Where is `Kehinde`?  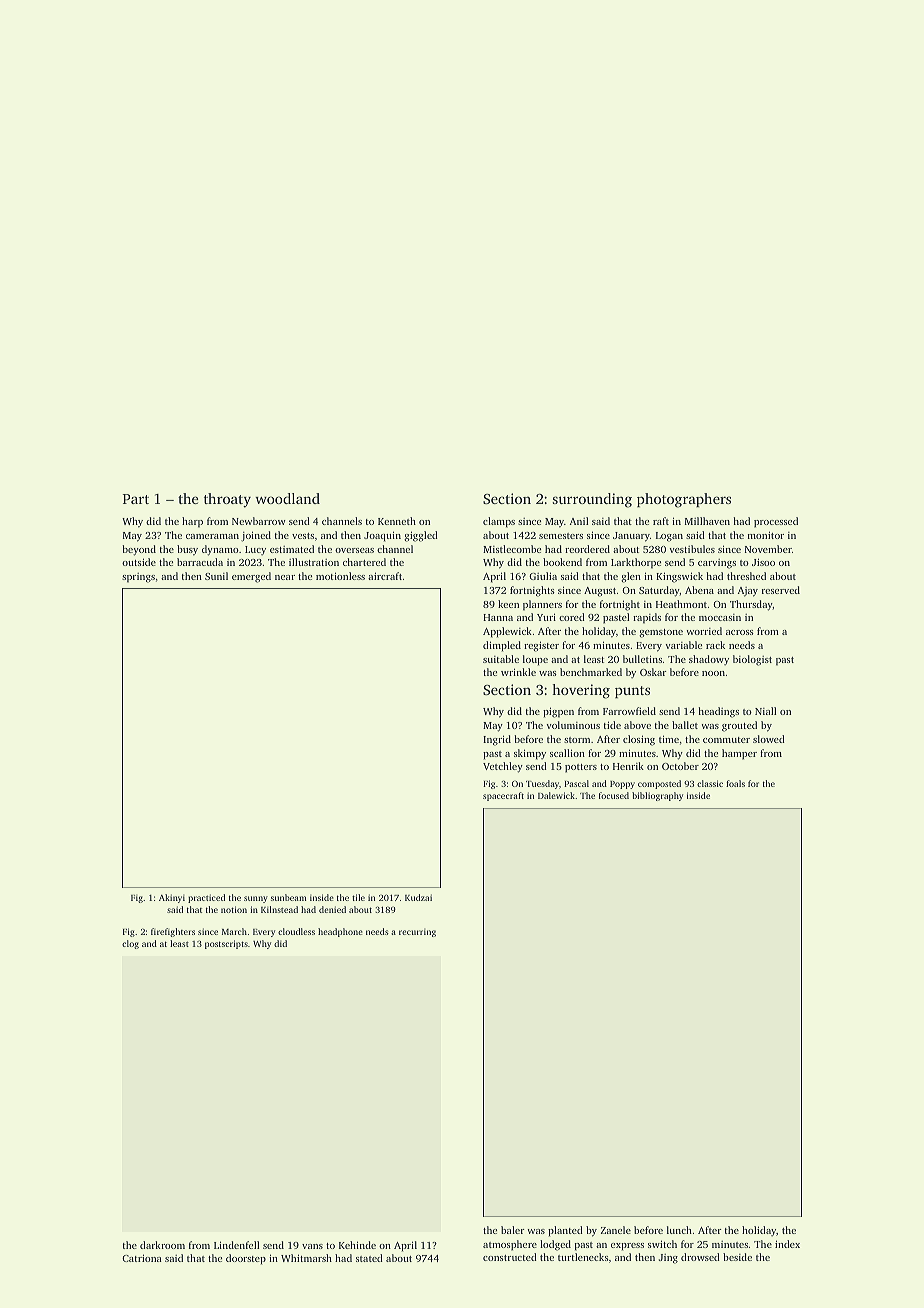 Kehinde is located at coordinates (357, 1245).
